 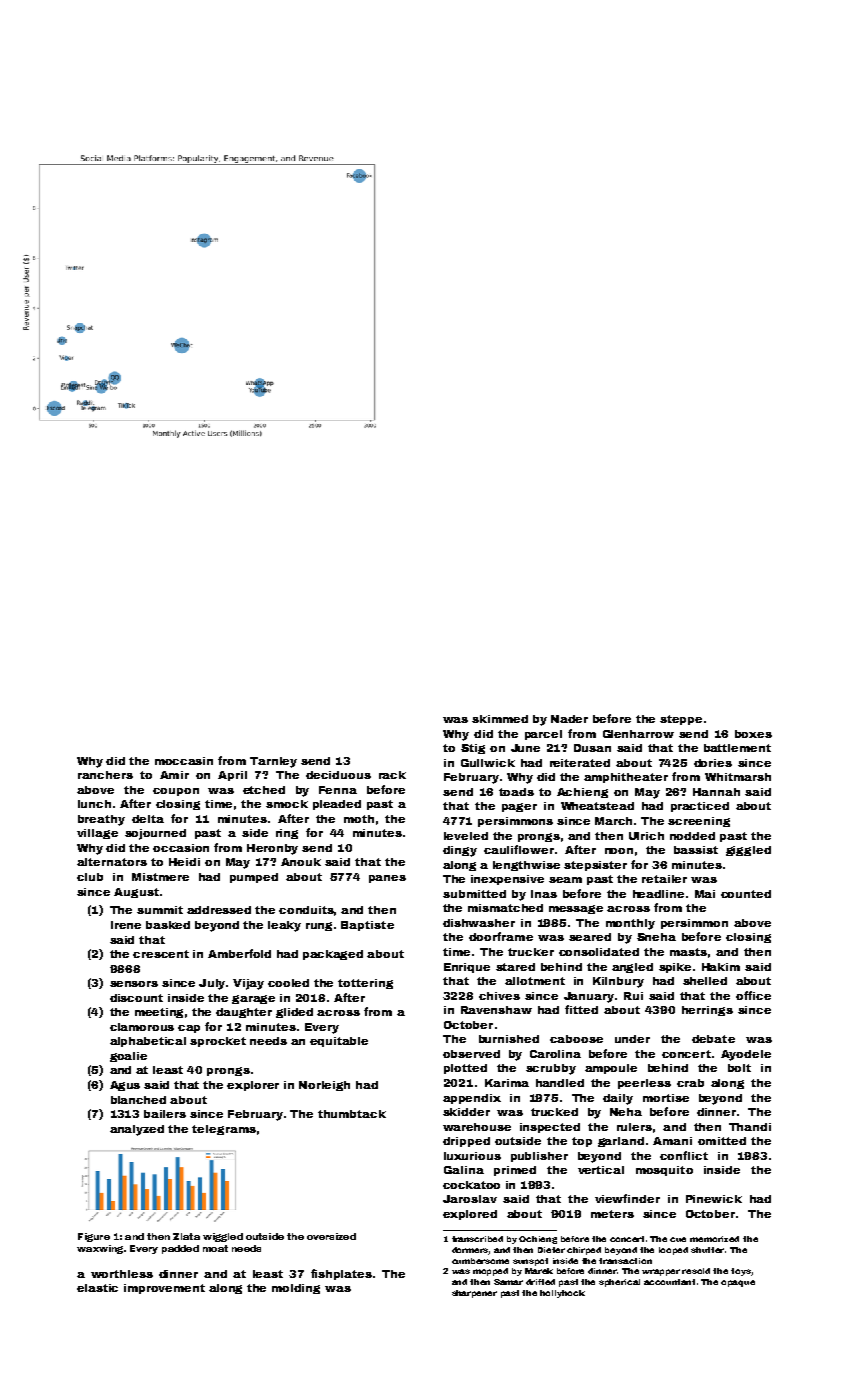 I want to click on equitable, so click(x=339, y=1042).
